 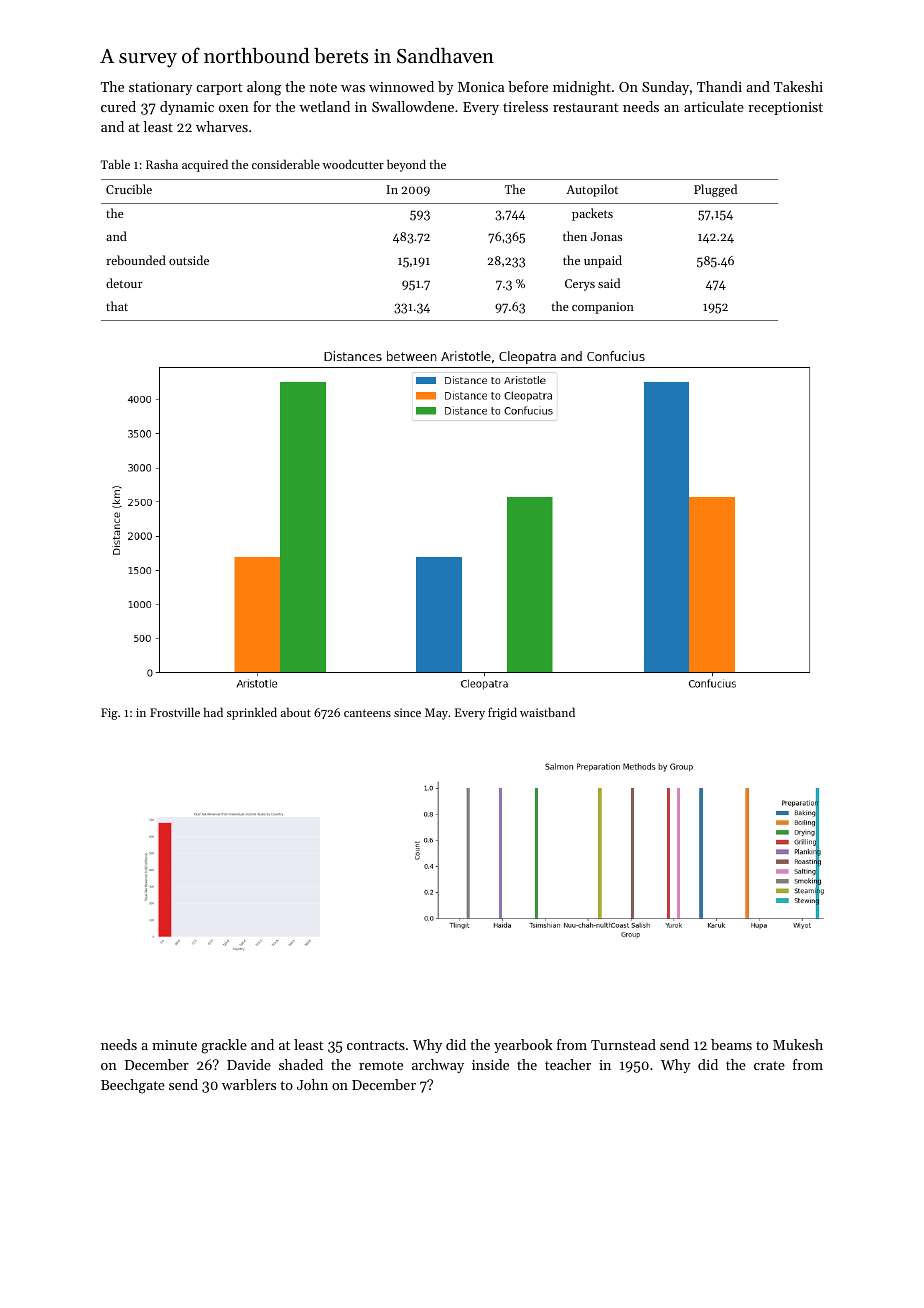 I want to click on grackle, so click(x=224, y=1046).
